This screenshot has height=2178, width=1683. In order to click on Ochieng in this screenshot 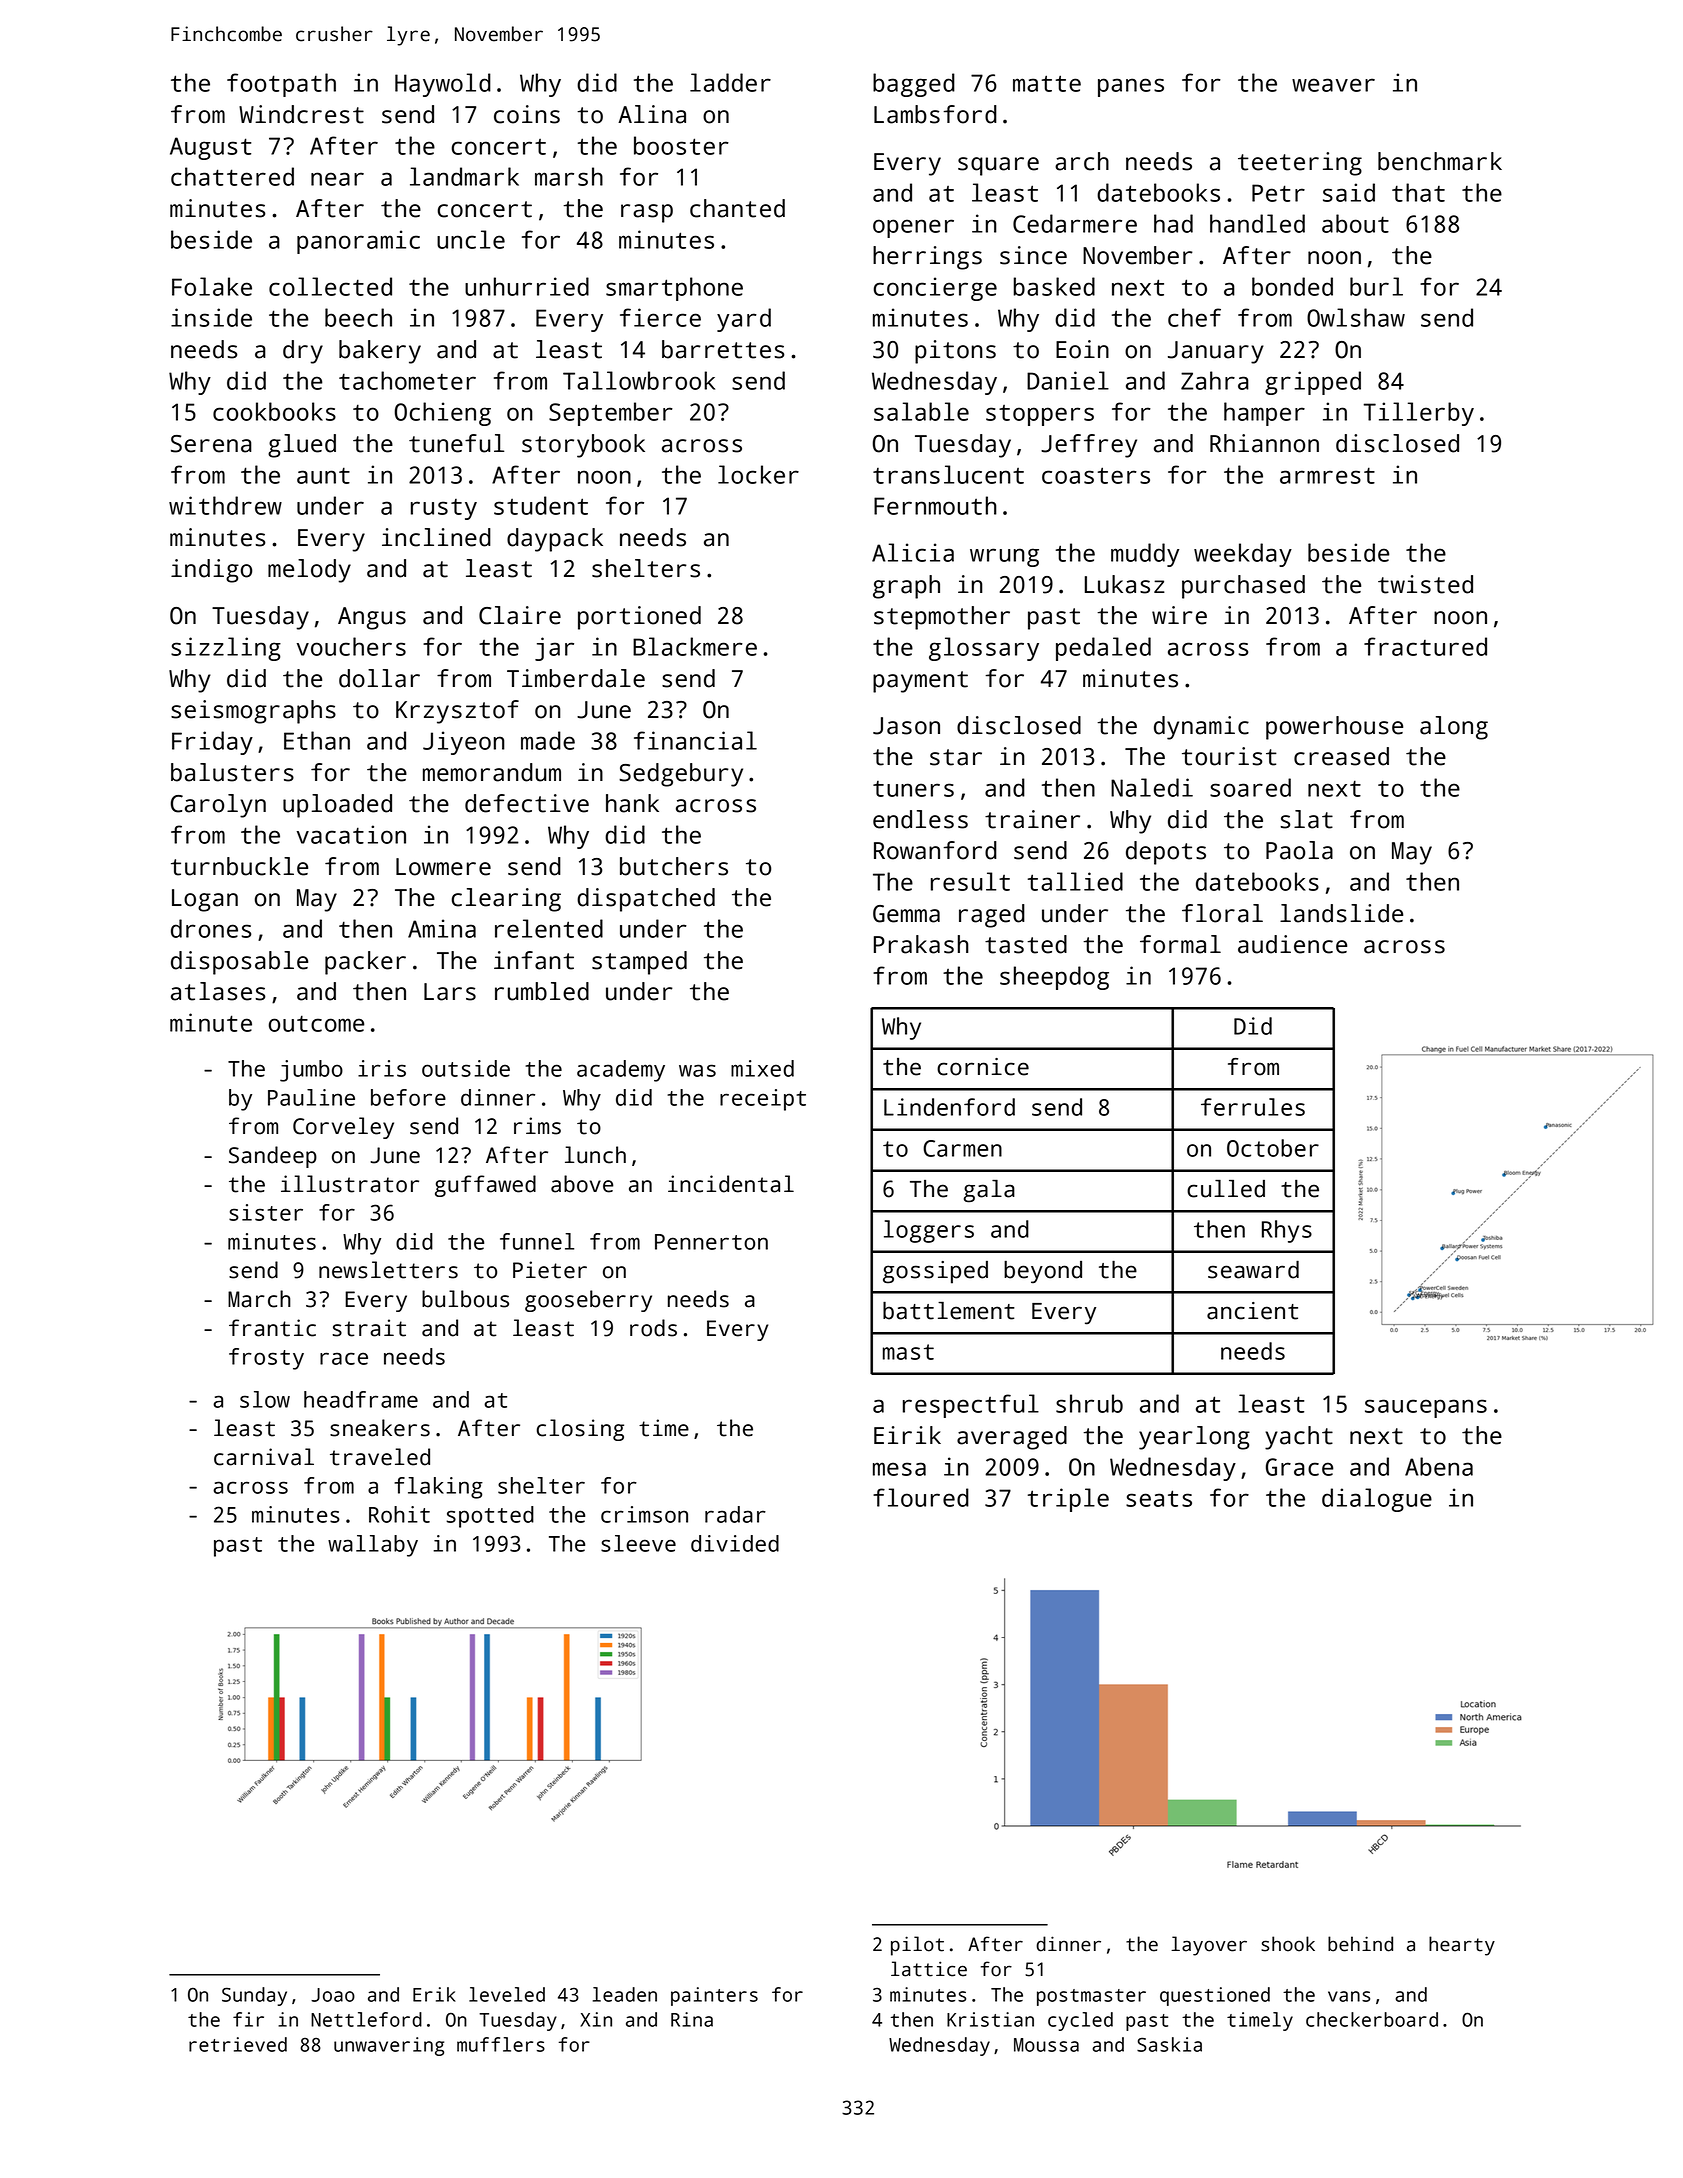, I will do `click(443, 414)`.
